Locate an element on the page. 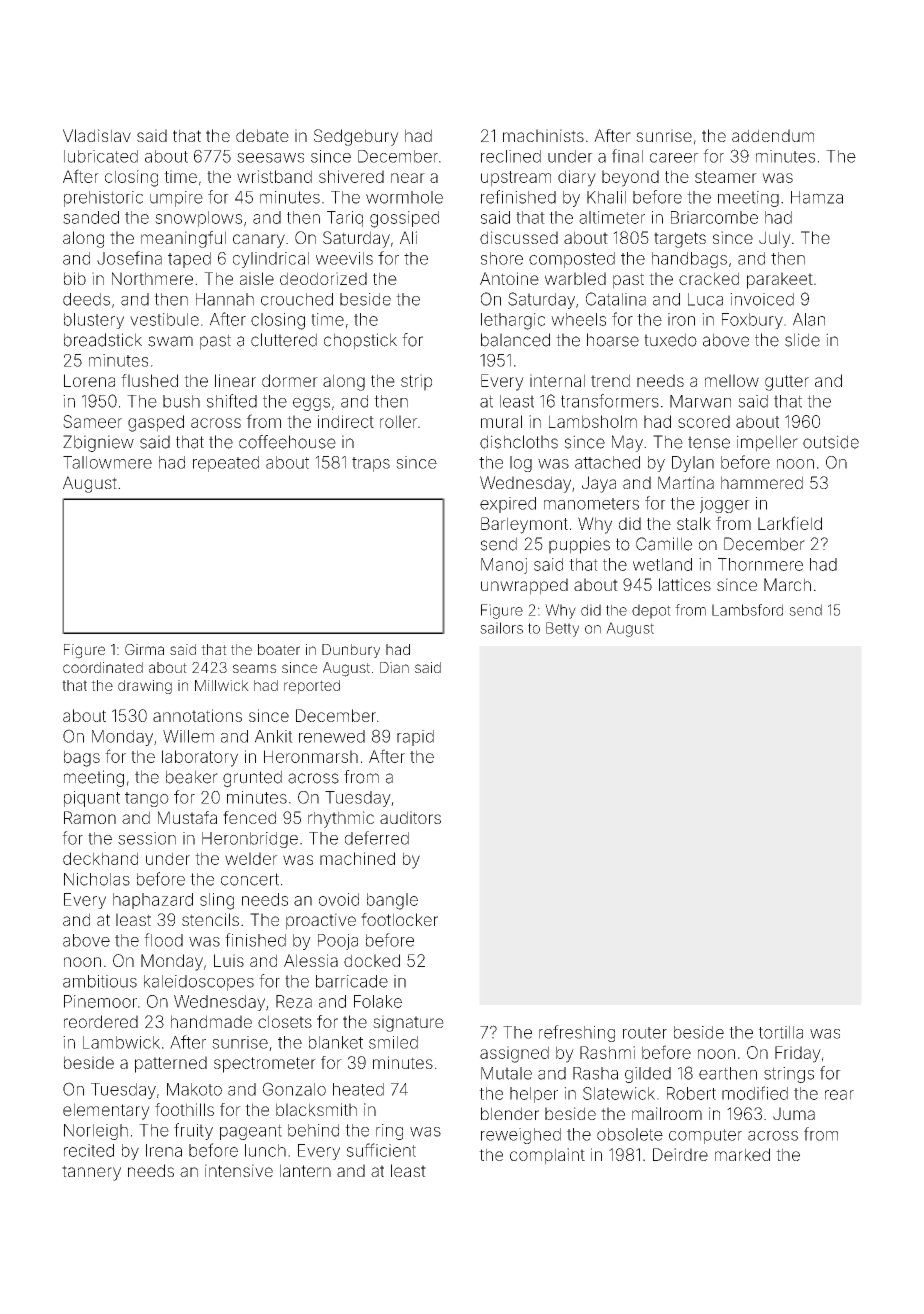 The width and height of the page is (924, 1314). bangle is located at coordinates (392, 901).
